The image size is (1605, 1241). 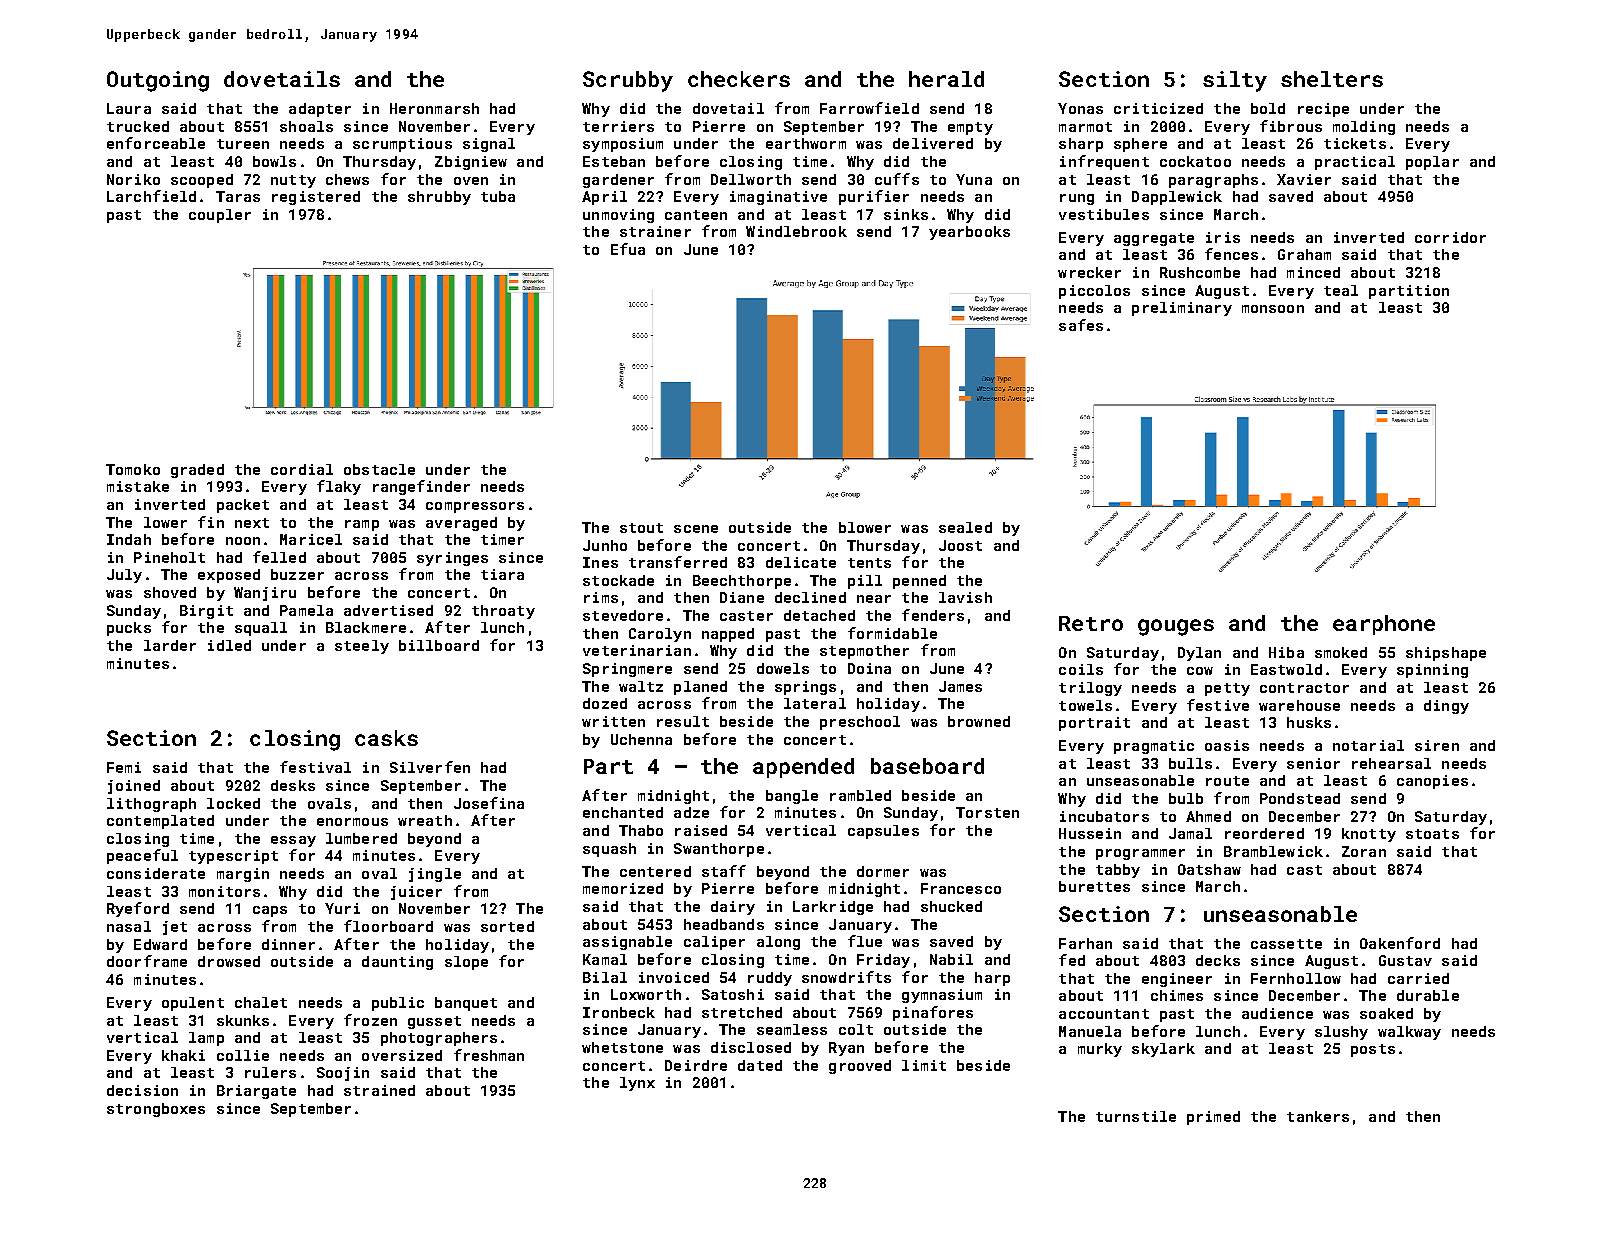 I want to click on coupler, so click(x=220, y=216).
